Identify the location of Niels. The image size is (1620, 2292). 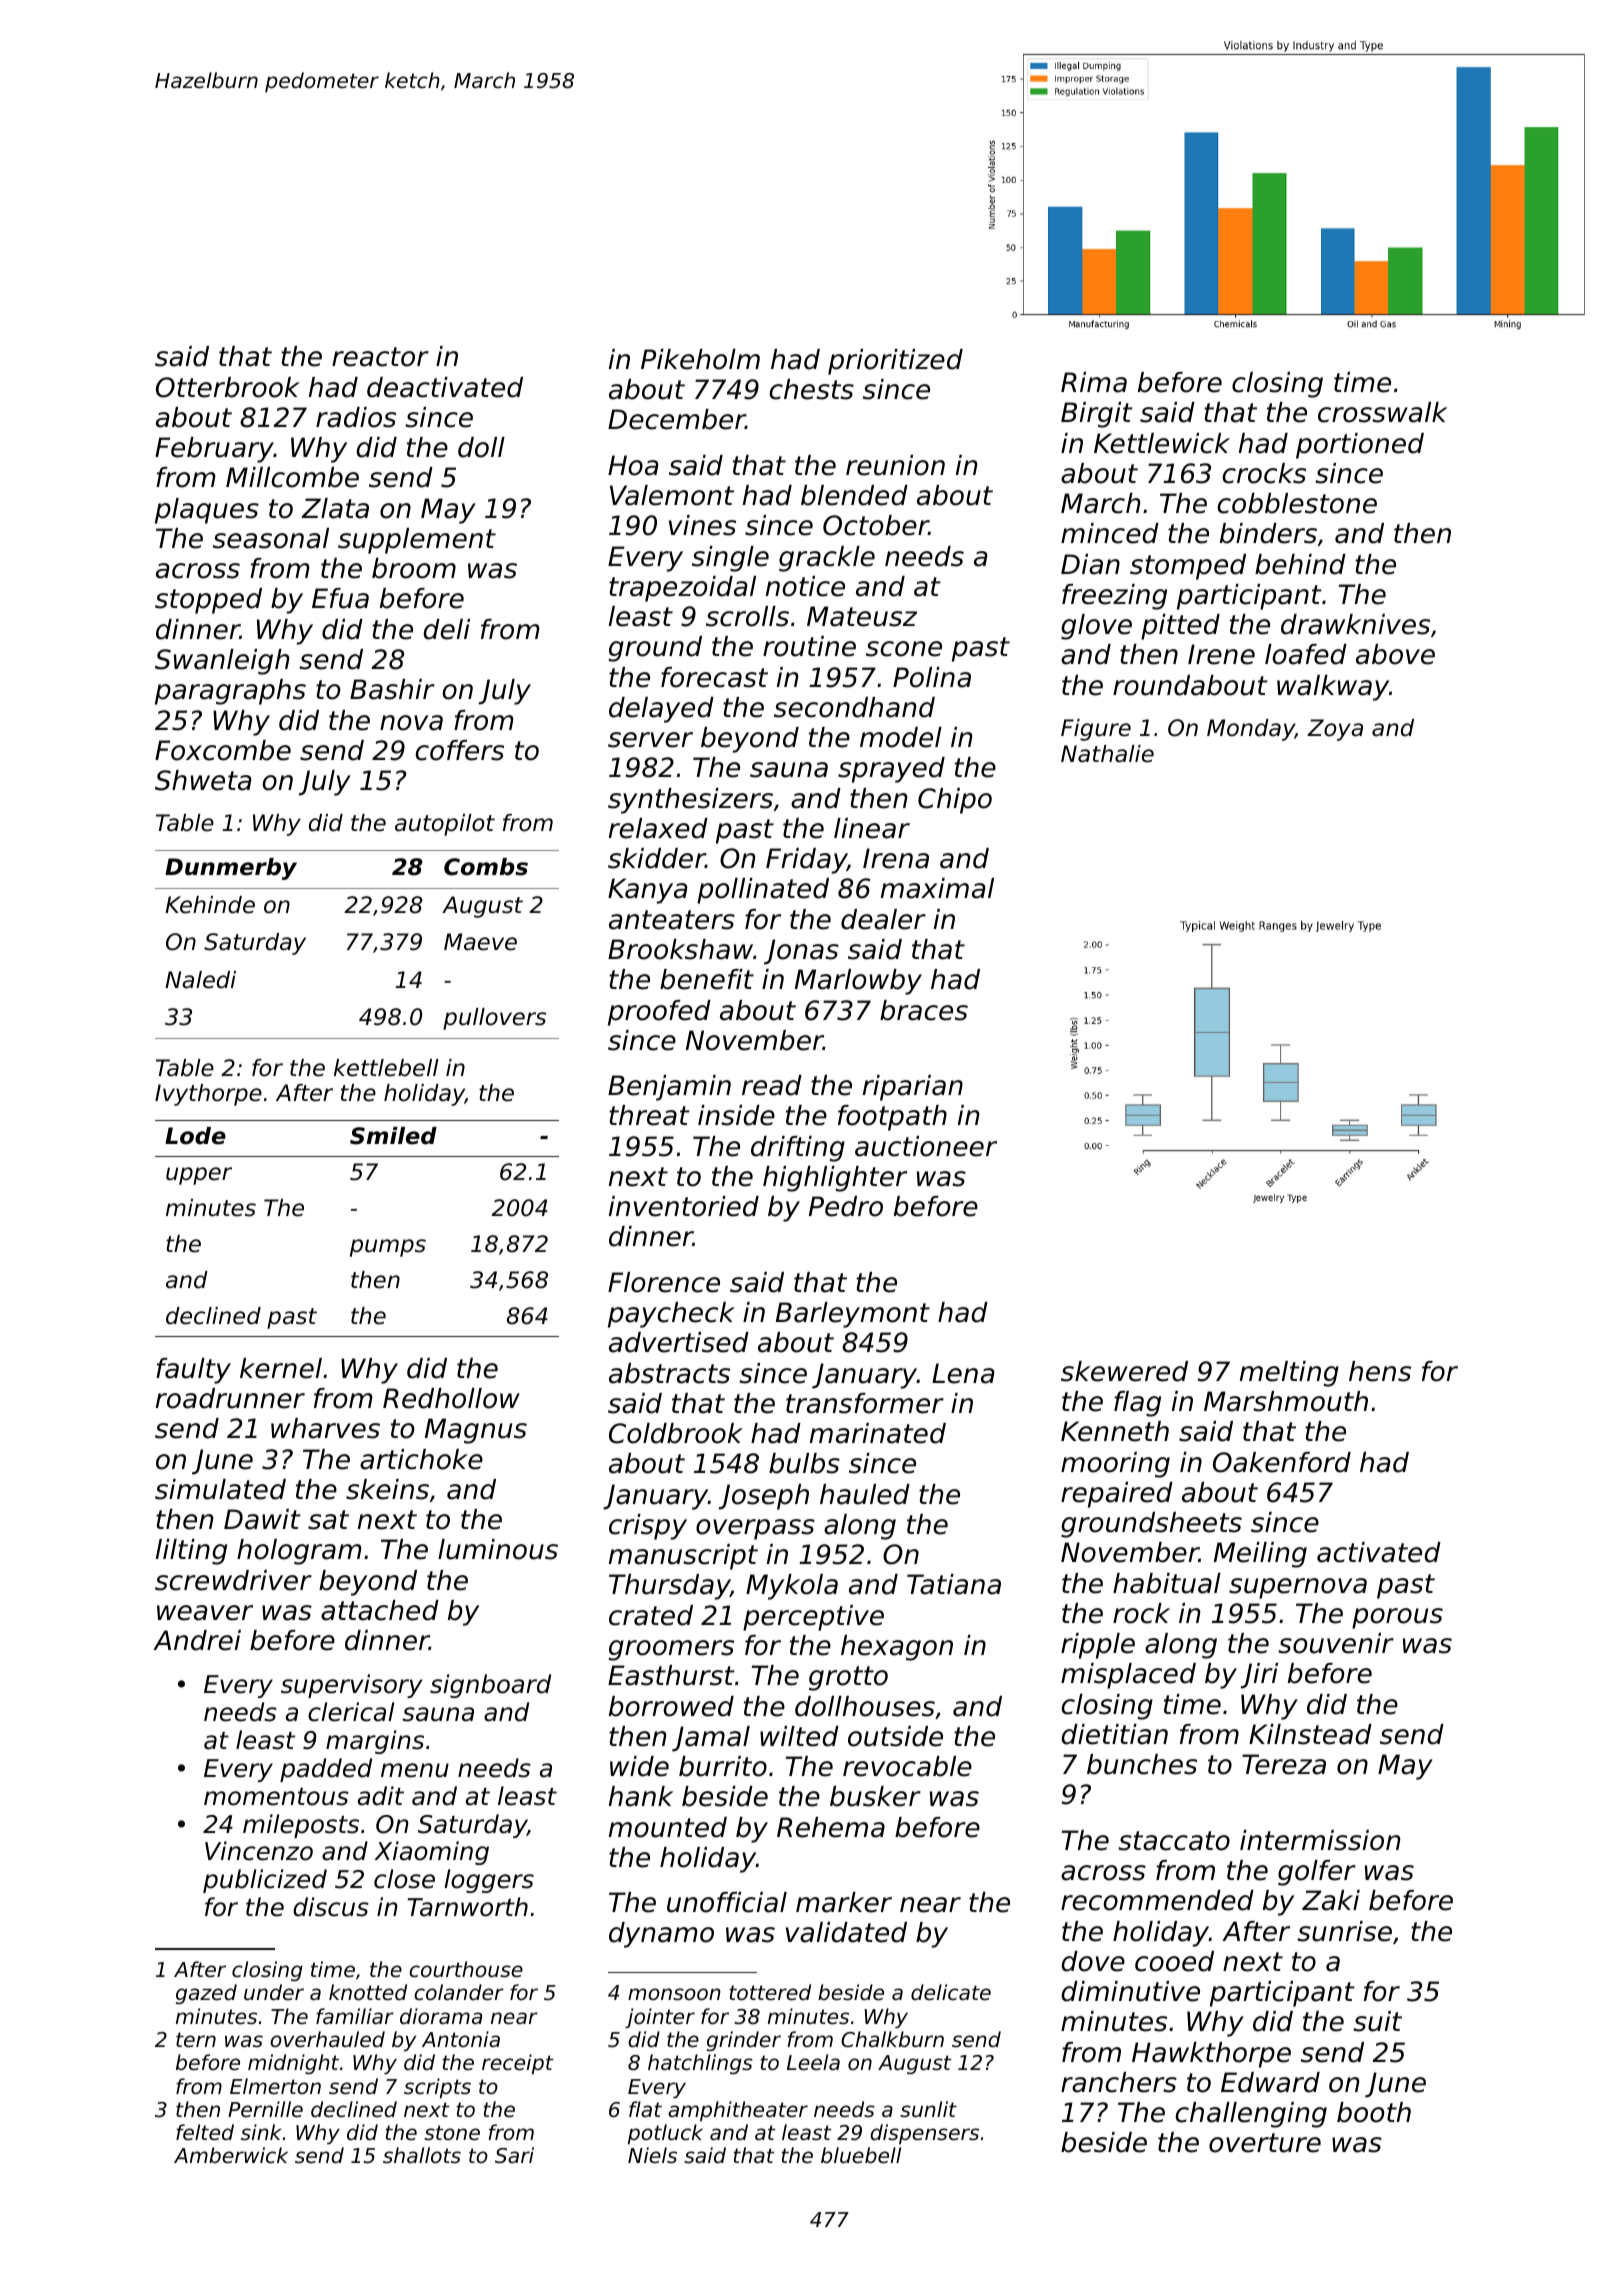
(652, 2155).
